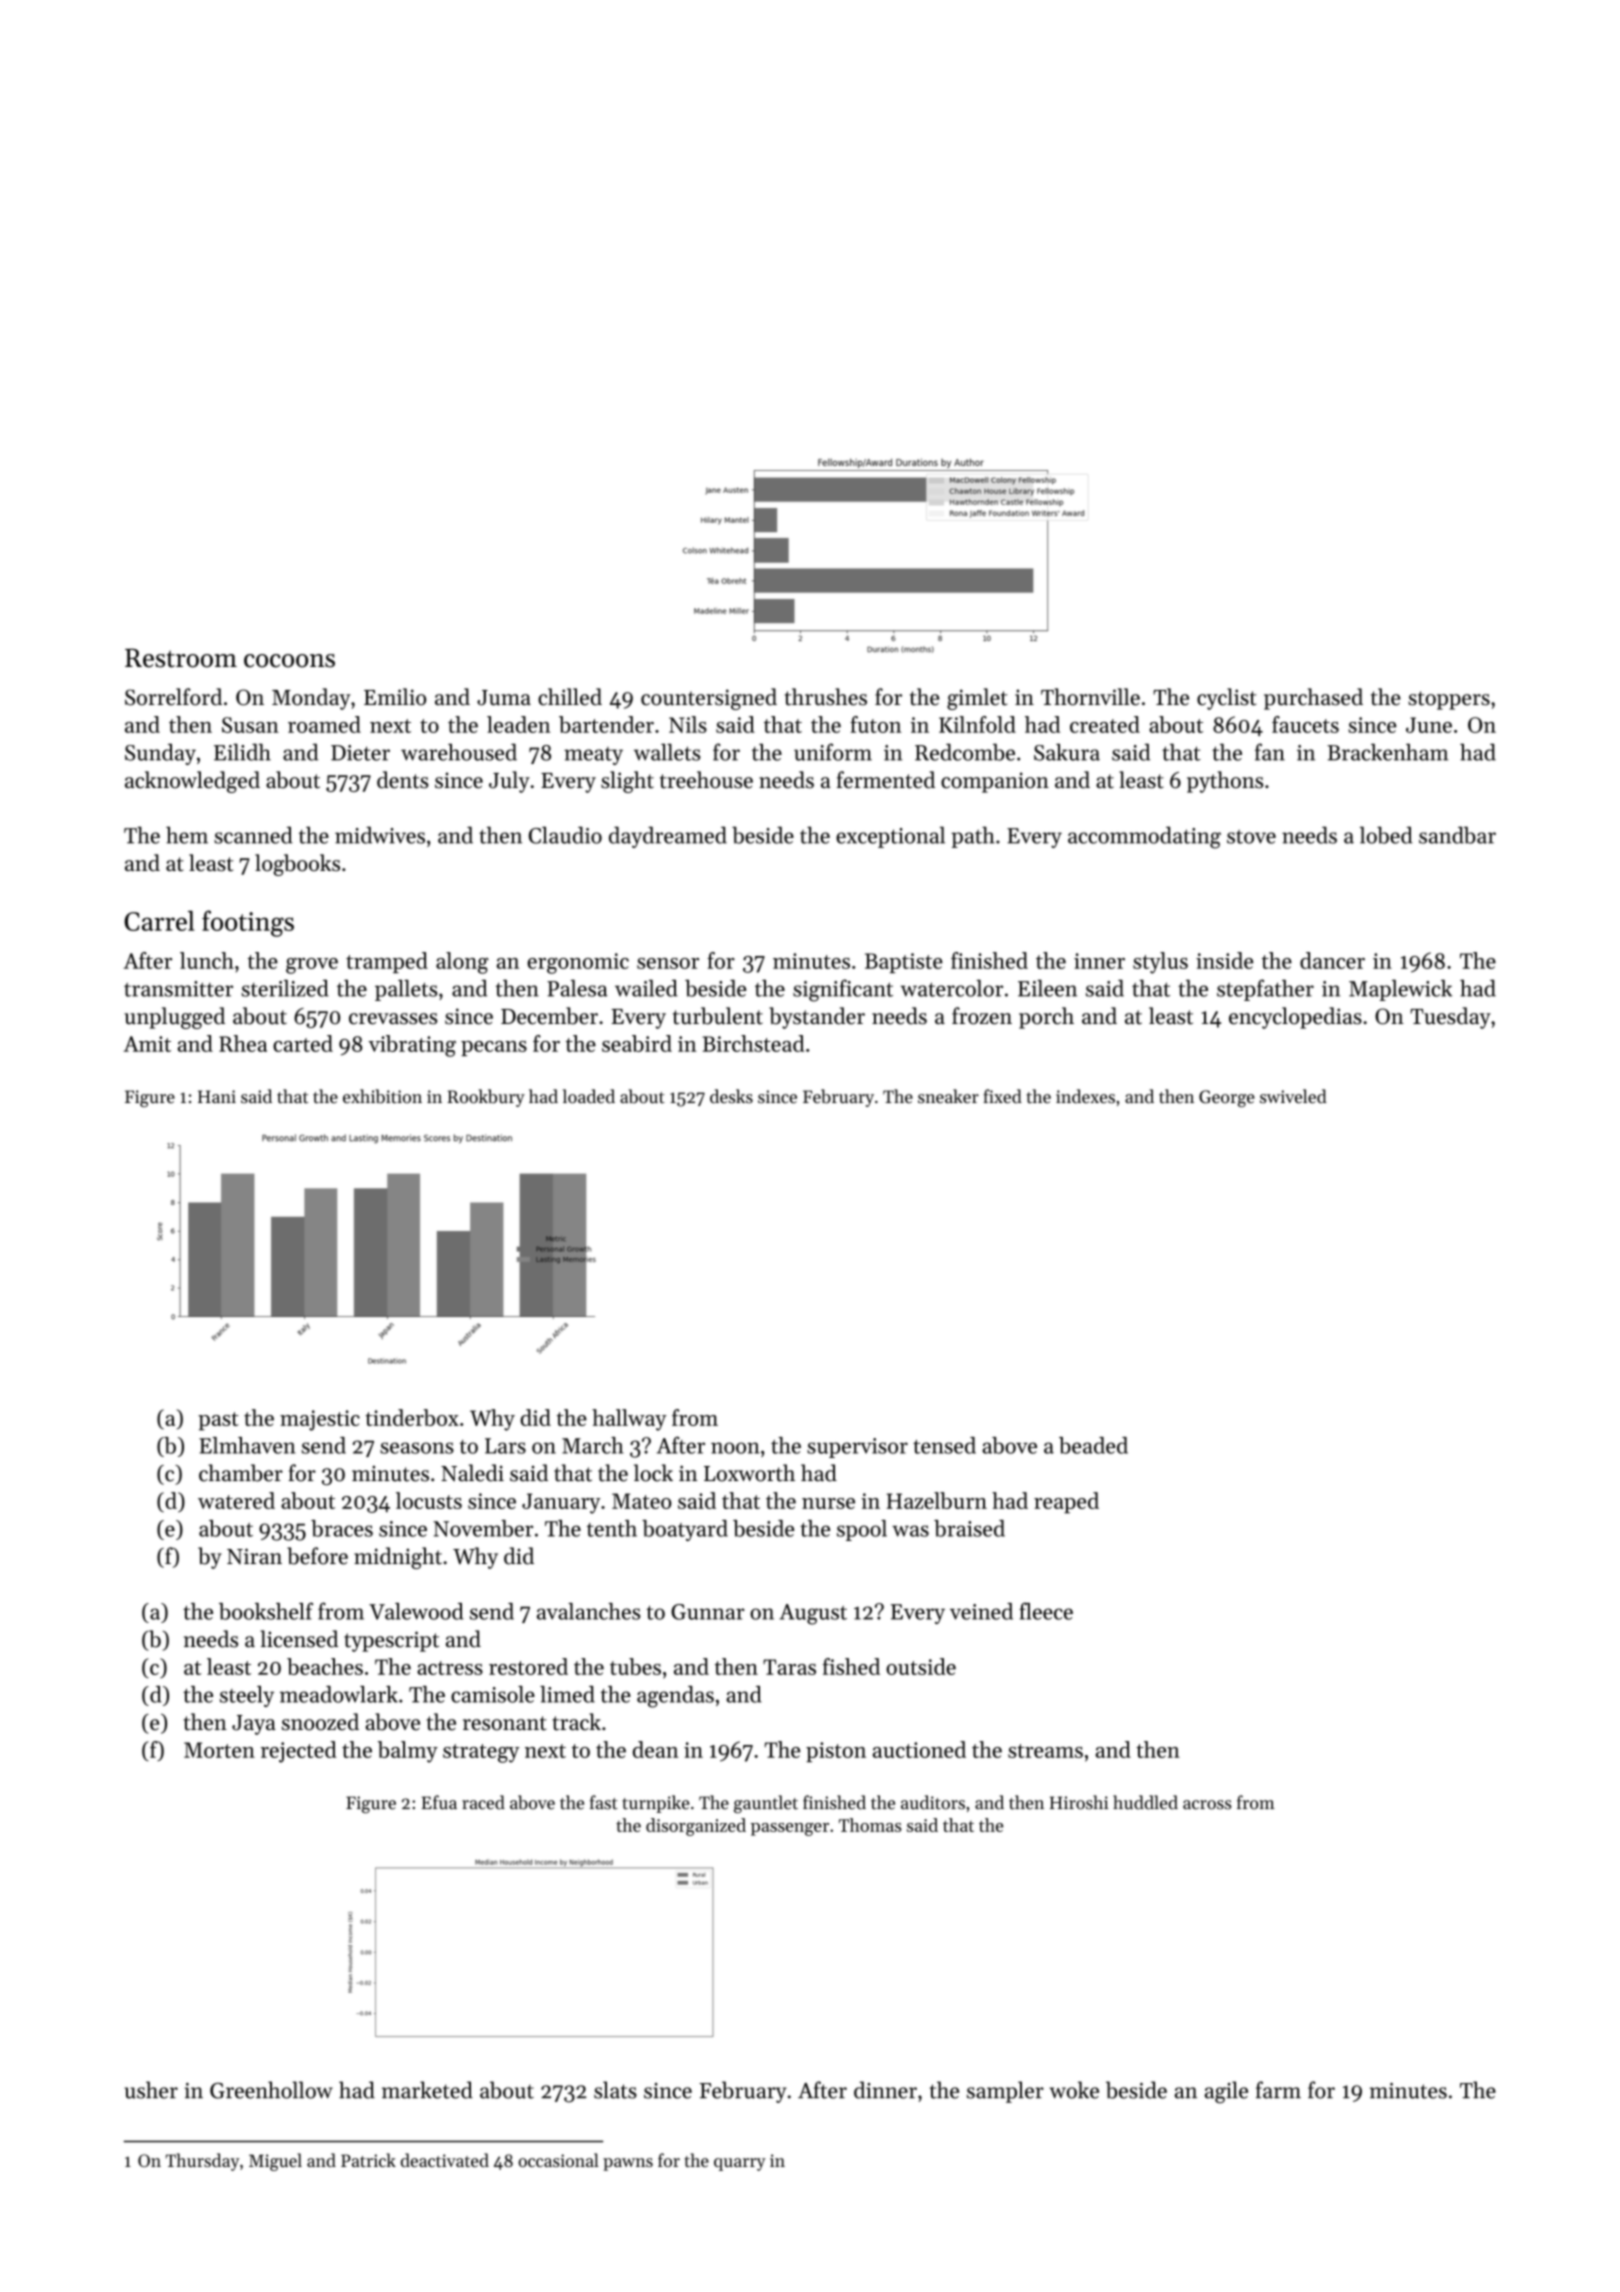  I want to click on balmy, so click(408, 1752).
